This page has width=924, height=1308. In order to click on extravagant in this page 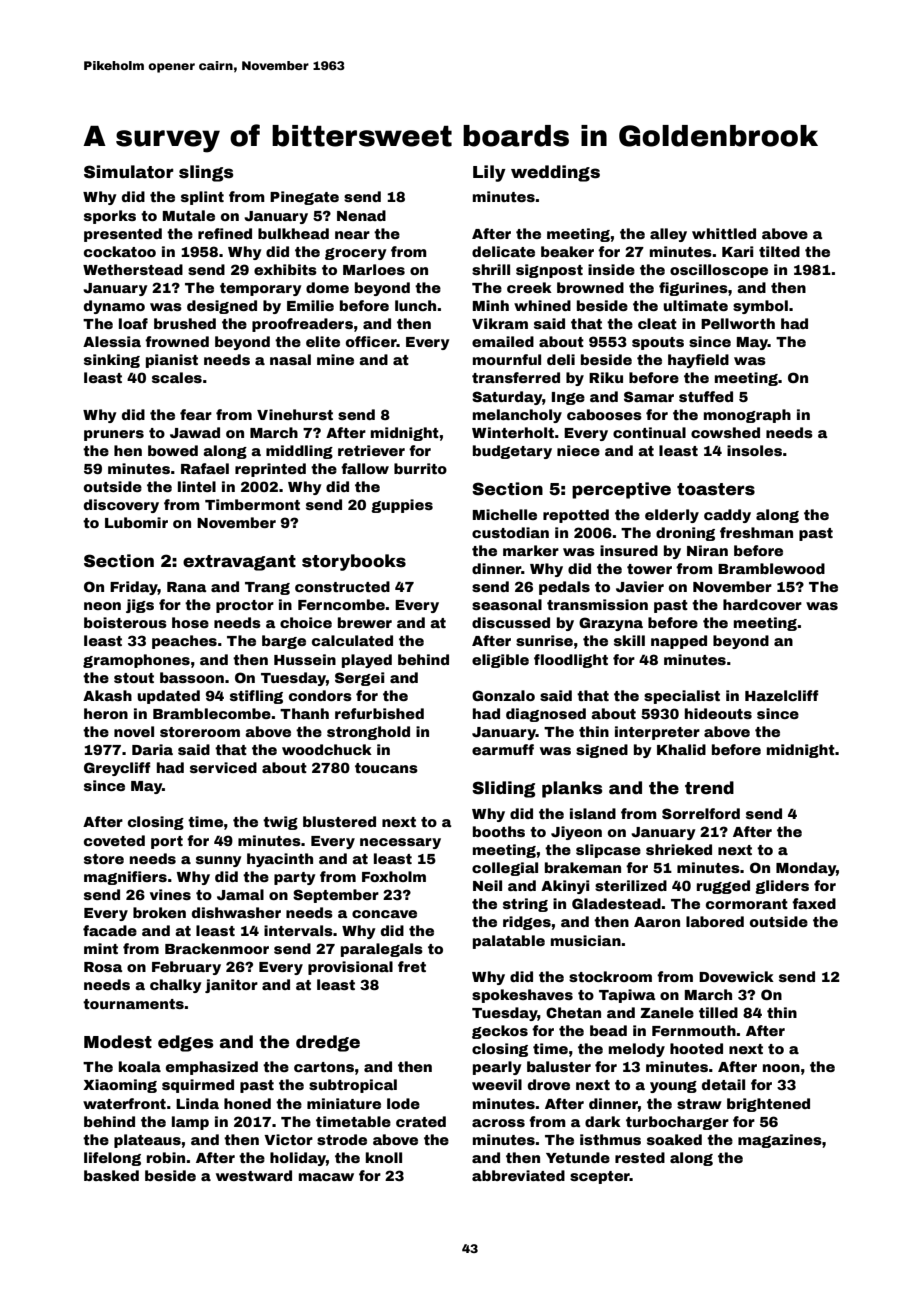, I will do `click(239, 563)`.
